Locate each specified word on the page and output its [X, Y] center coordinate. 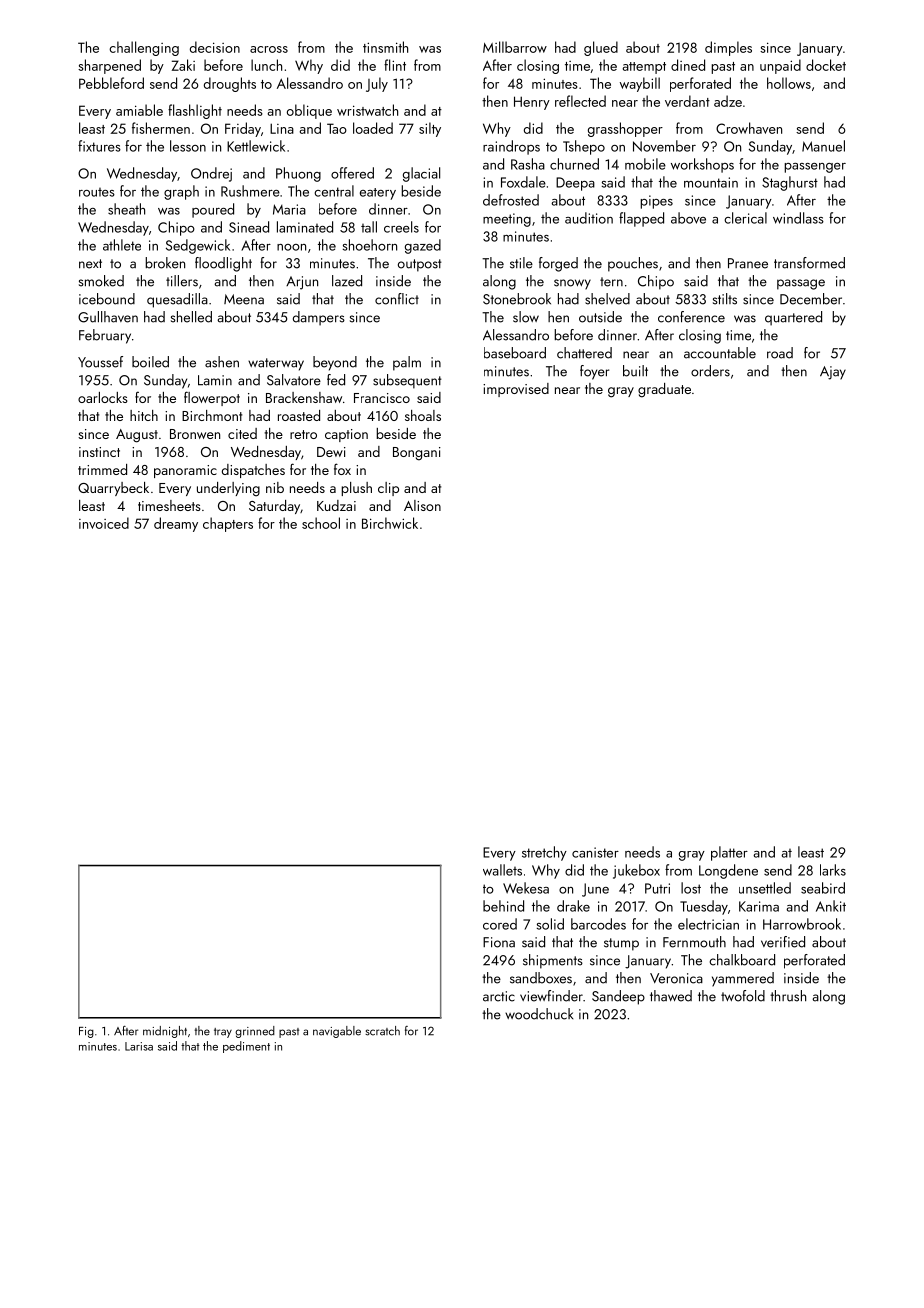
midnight [165, 1032]
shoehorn [370, 245]
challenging [144, 48]
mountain [711, 182]
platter [729, 853]
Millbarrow [515, 47]
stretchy [544, 853]
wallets [502, 870]
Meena [244, 299]
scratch [382, 1031]
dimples [728, 48]
